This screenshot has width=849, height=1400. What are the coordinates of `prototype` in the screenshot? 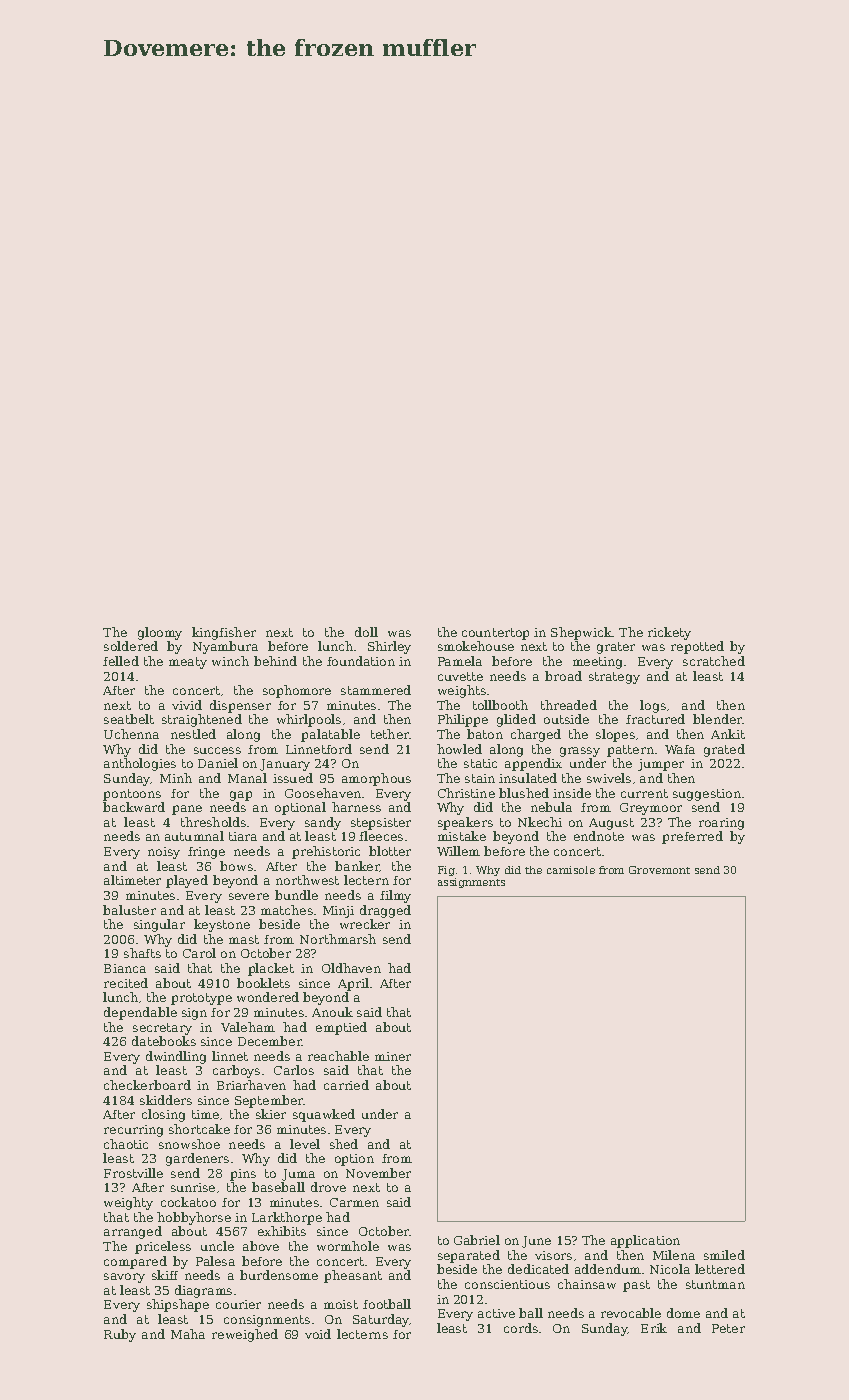 It's located at (201, 999).
